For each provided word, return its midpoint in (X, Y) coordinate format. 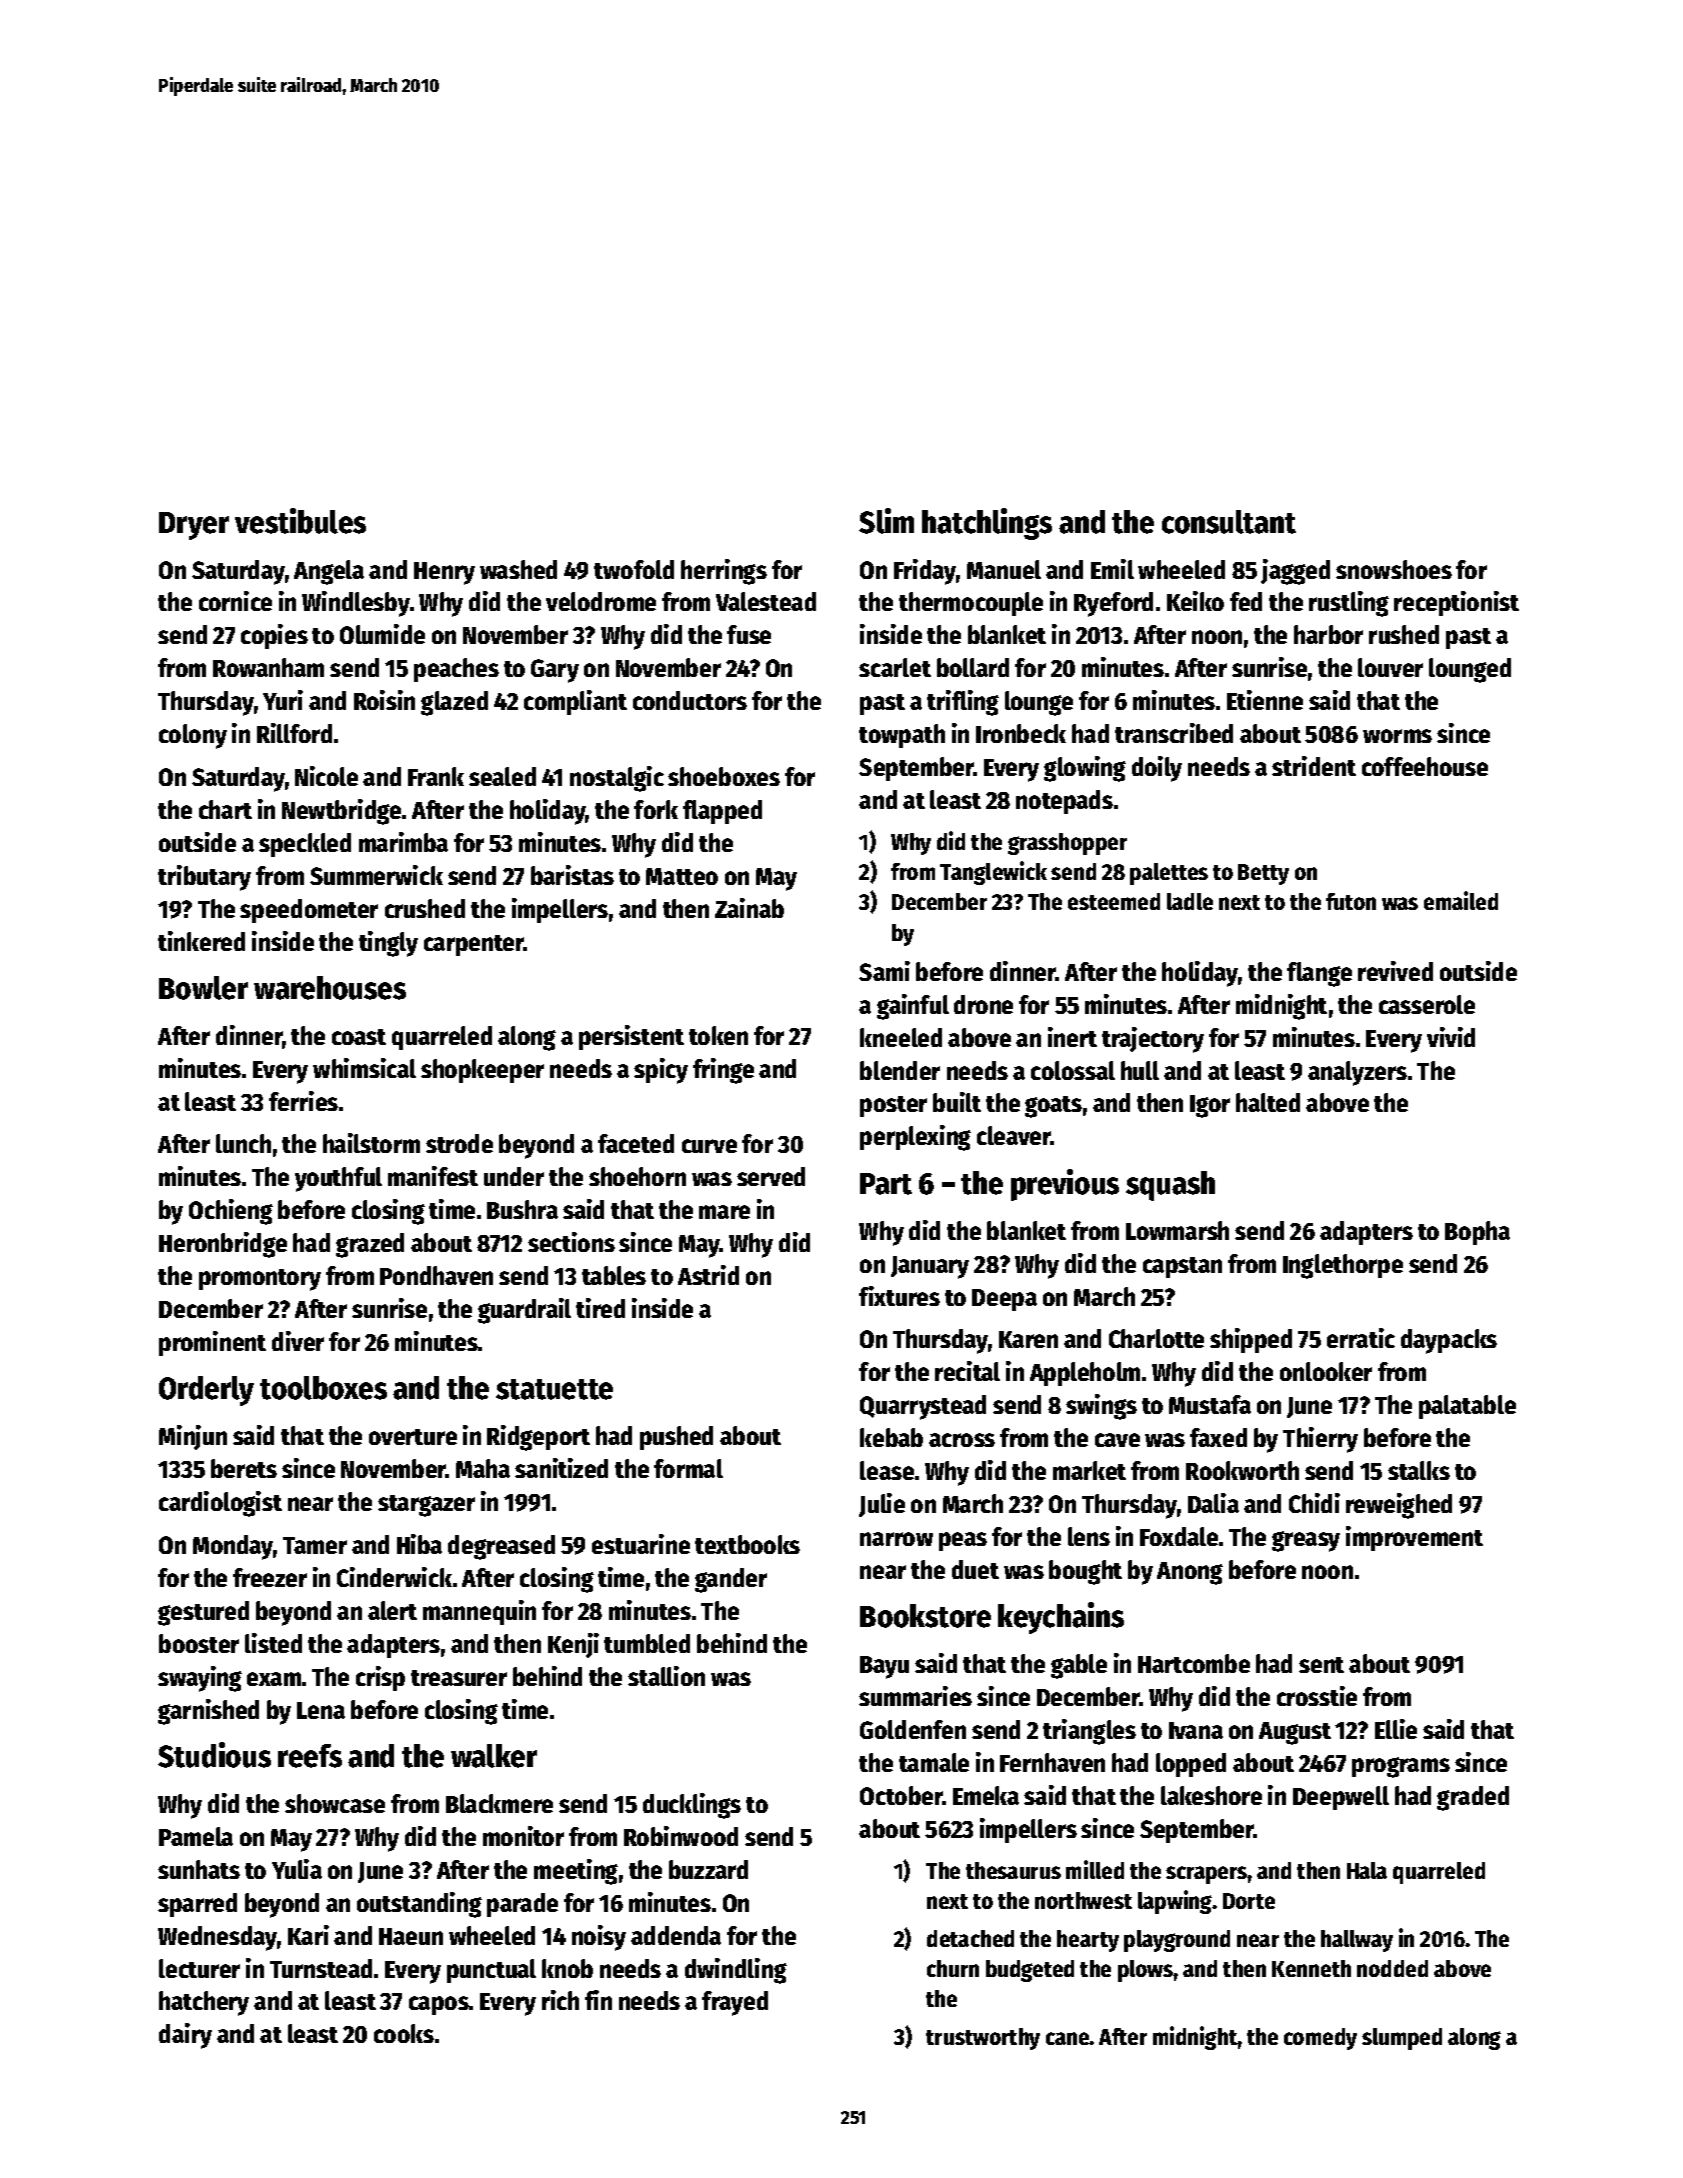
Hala (1367, 1870)
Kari (308, 1935)
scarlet (895, 667)
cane (1068, 2038)
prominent (212, 1343)
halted (1268, 1102)
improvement (1414, 1538)
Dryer (194, 526)
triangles (1089, 1732)
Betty (1263, 874)
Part (886, 1184)
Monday (233, 1547)
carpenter (474, 945)
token (718, 1035)
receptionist (1456, 603)
